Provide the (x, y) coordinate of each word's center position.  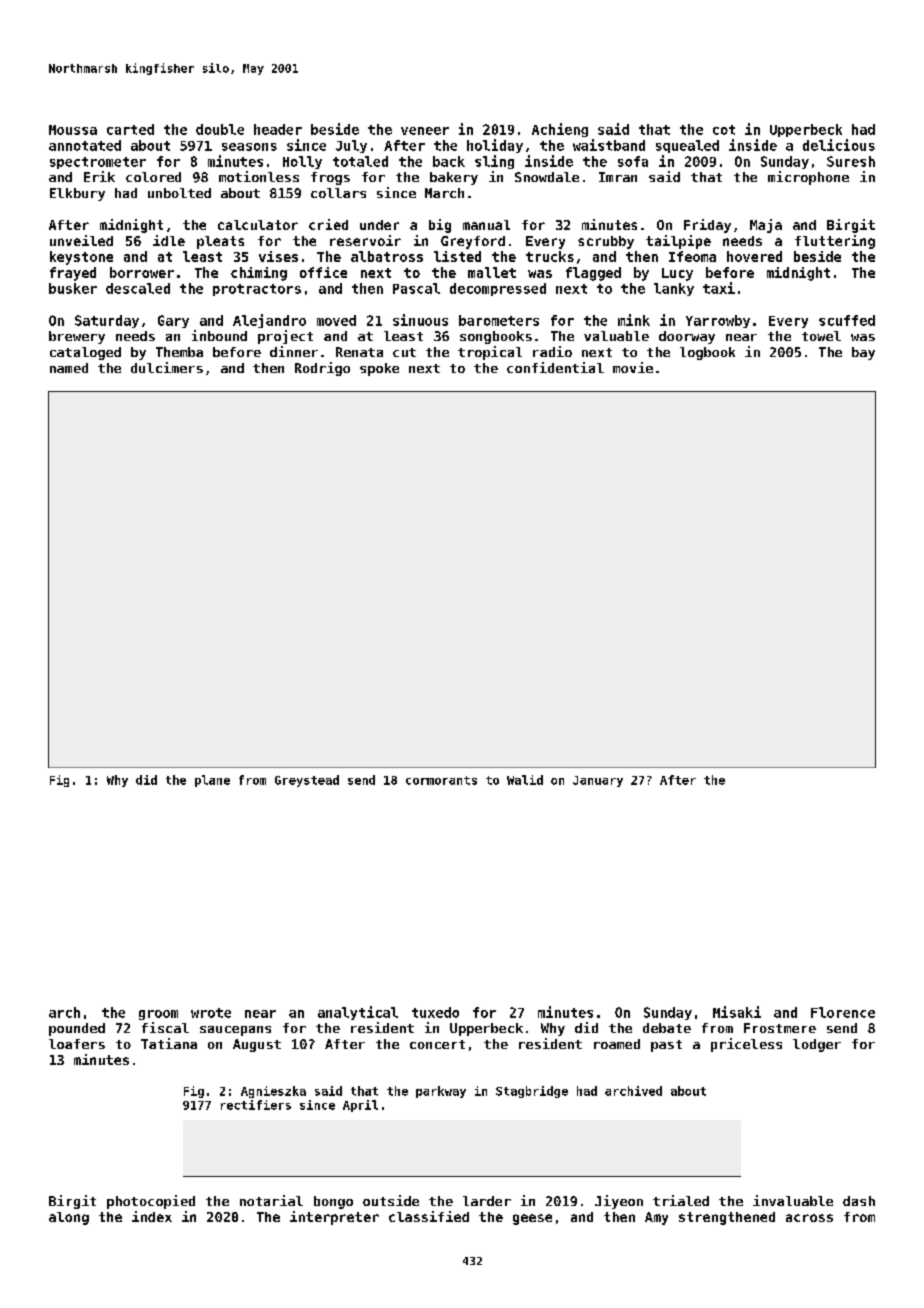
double (220, 129)
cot (724, 130)
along (69, 1218)
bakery (454, 178)
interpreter (334, 1218)
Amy (656, 1218)
